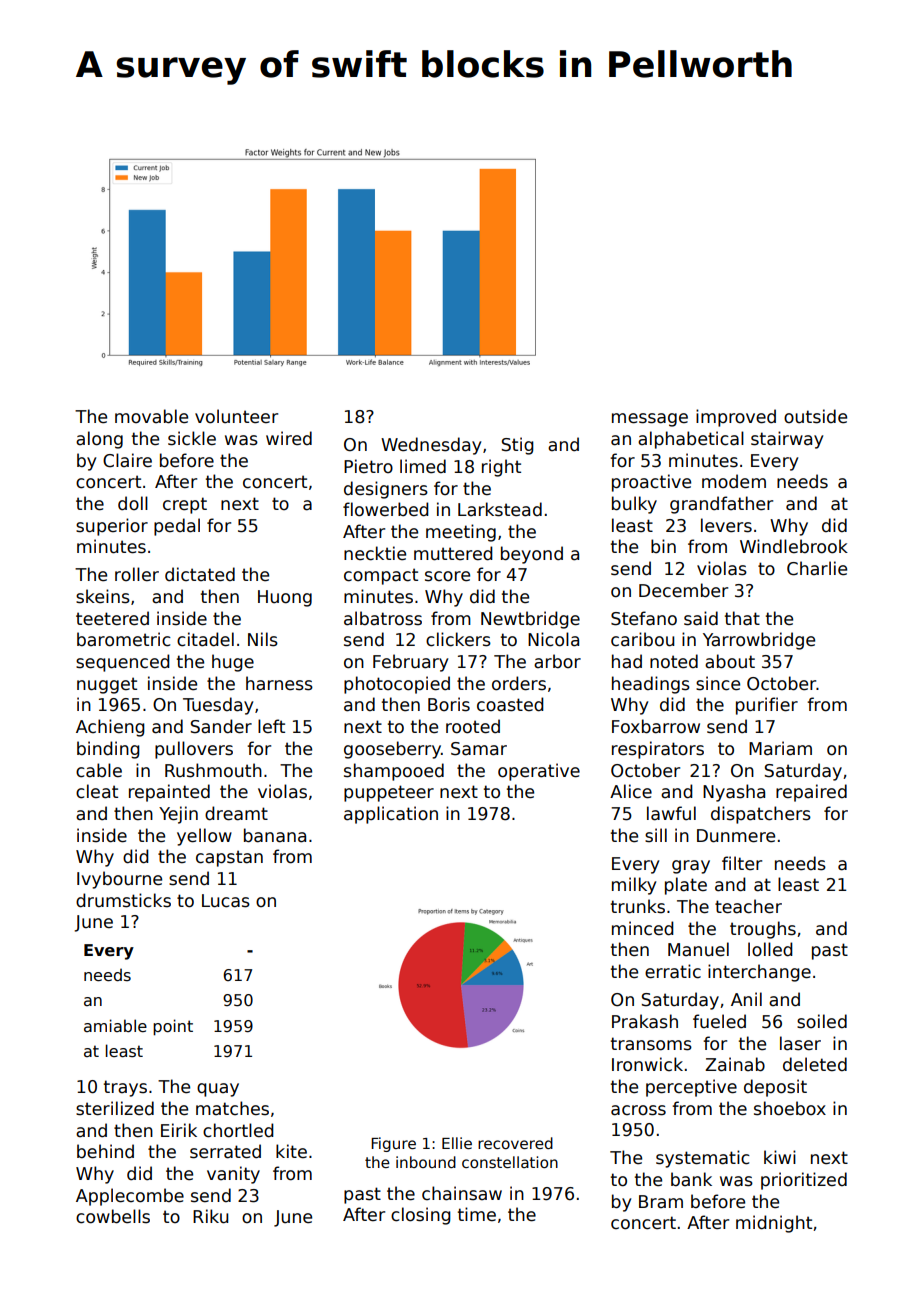  What do you see at coordinates (734, 793) in the screenshot?
I see `Nyasha` at bounding box center [734, 793].
